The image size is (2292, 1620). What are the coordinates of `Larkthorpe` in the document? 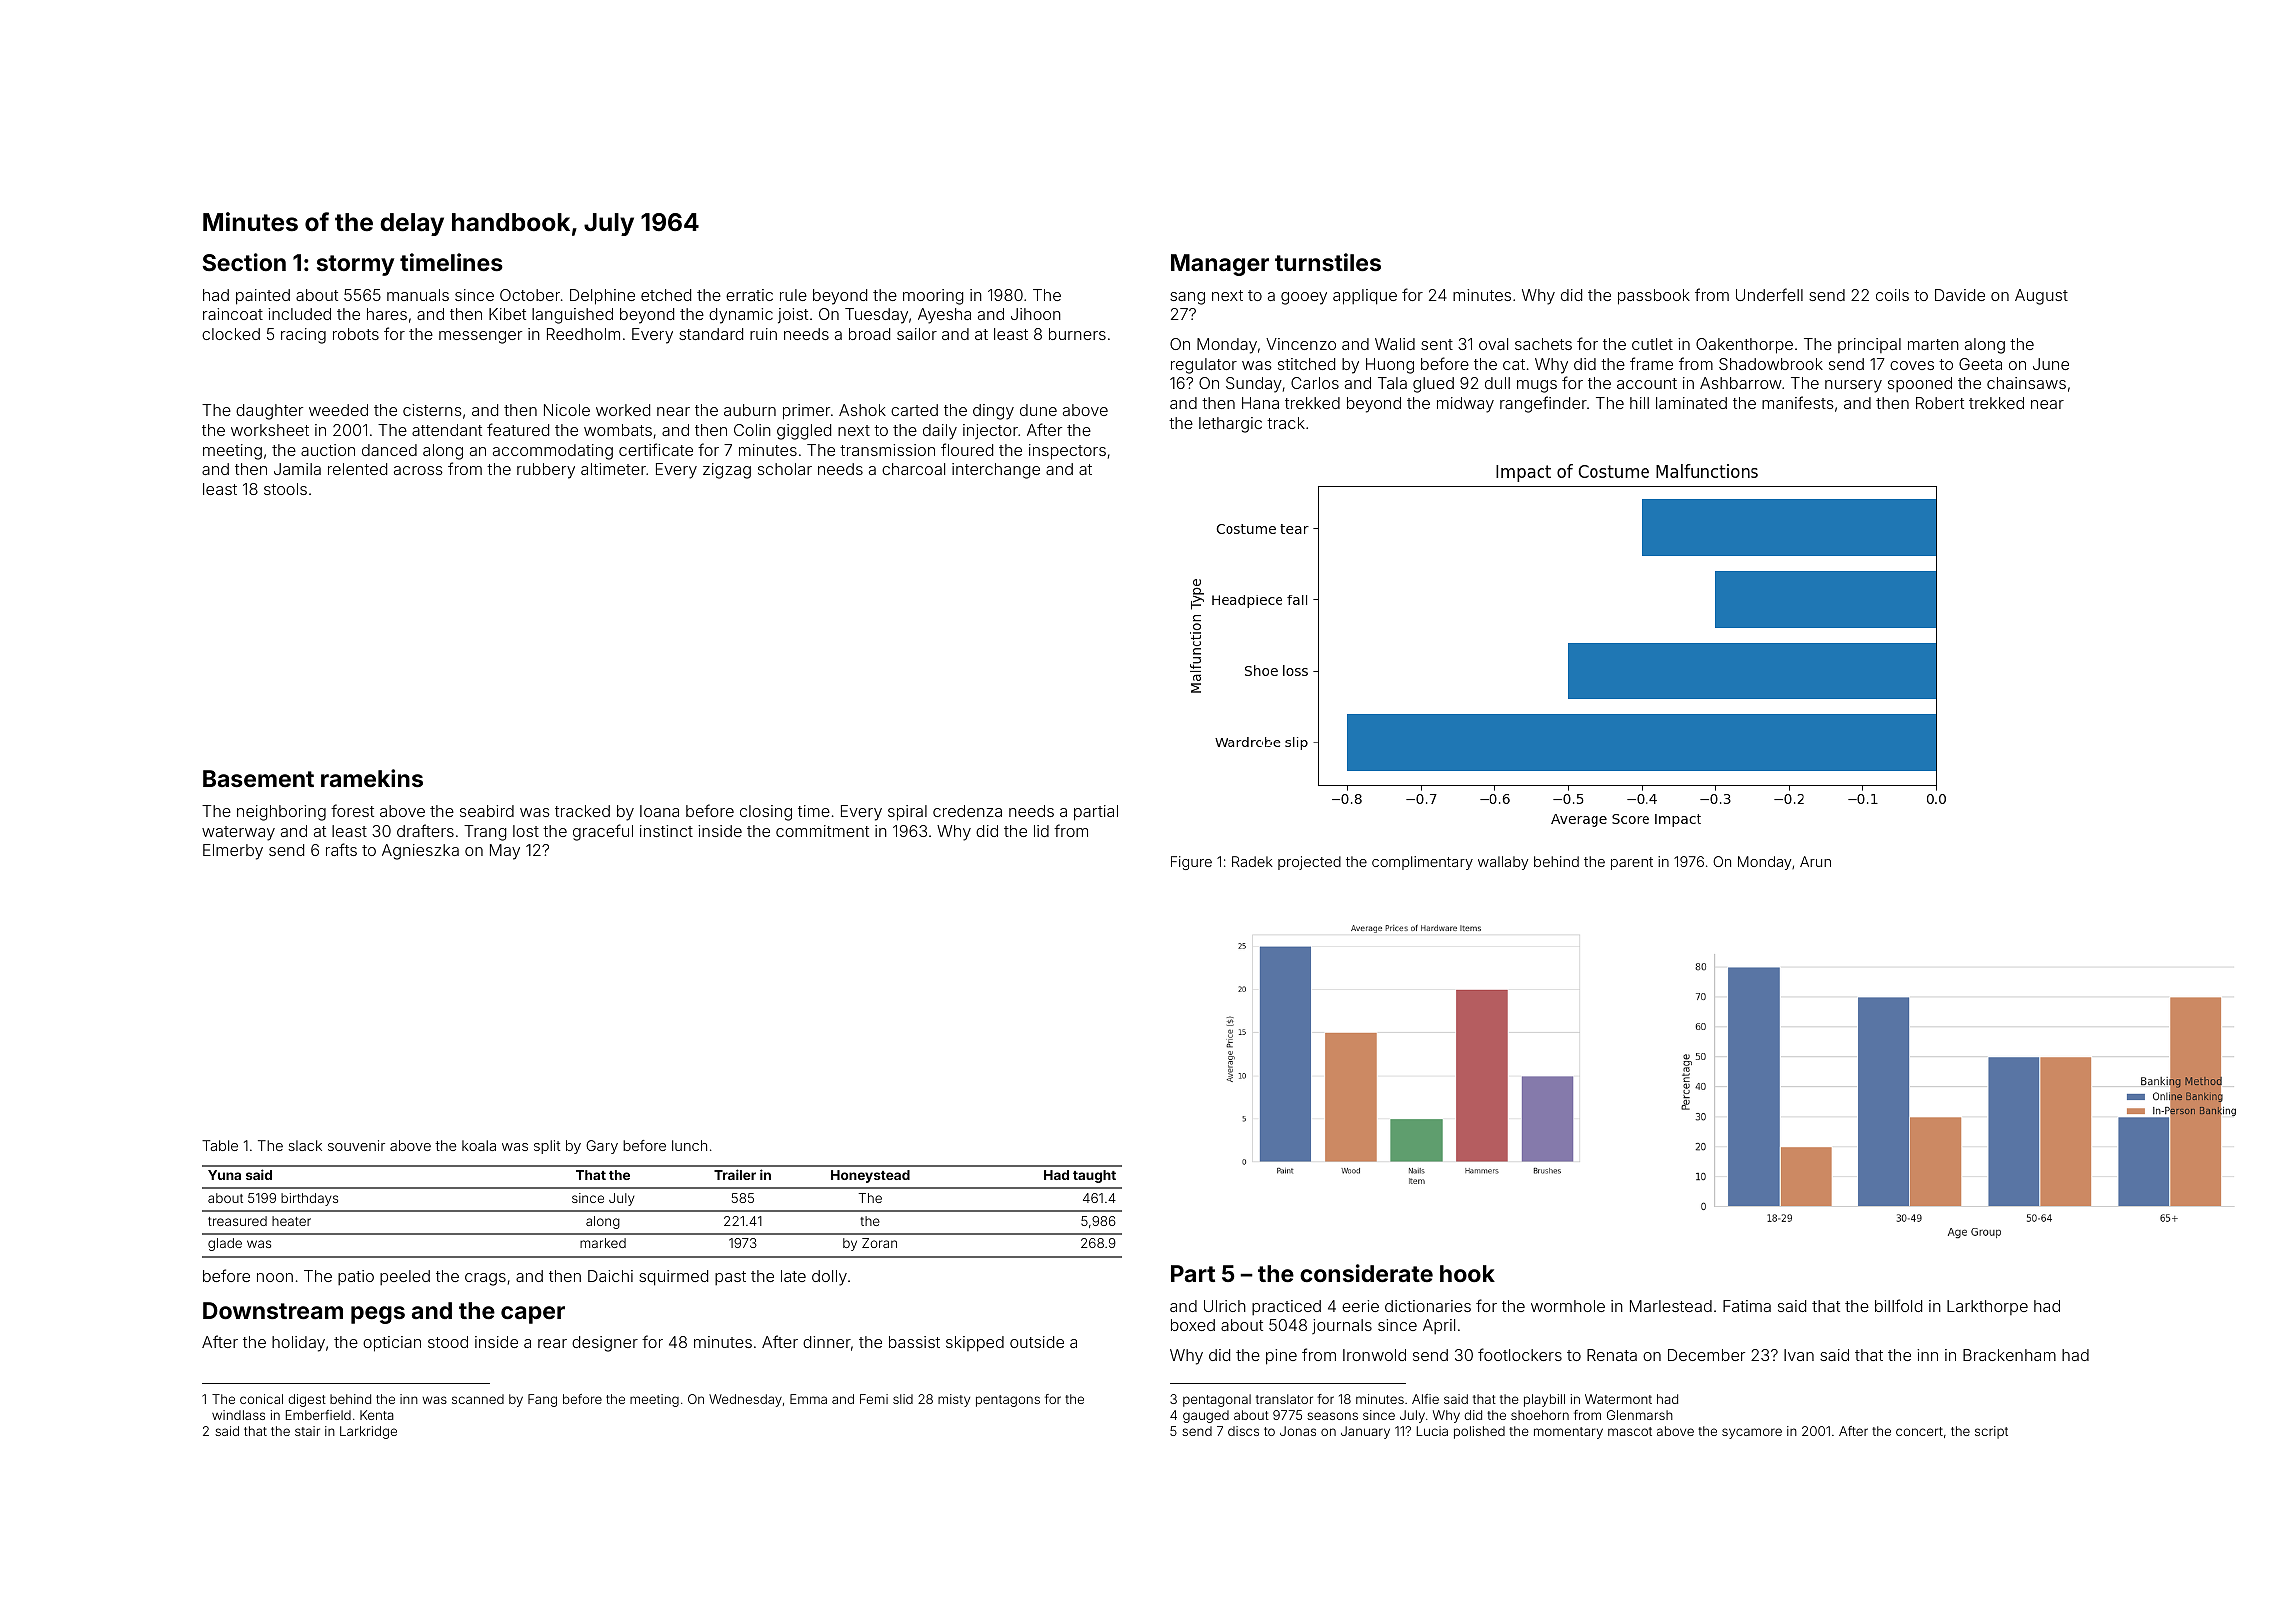 It's located at (1987, 1307).
